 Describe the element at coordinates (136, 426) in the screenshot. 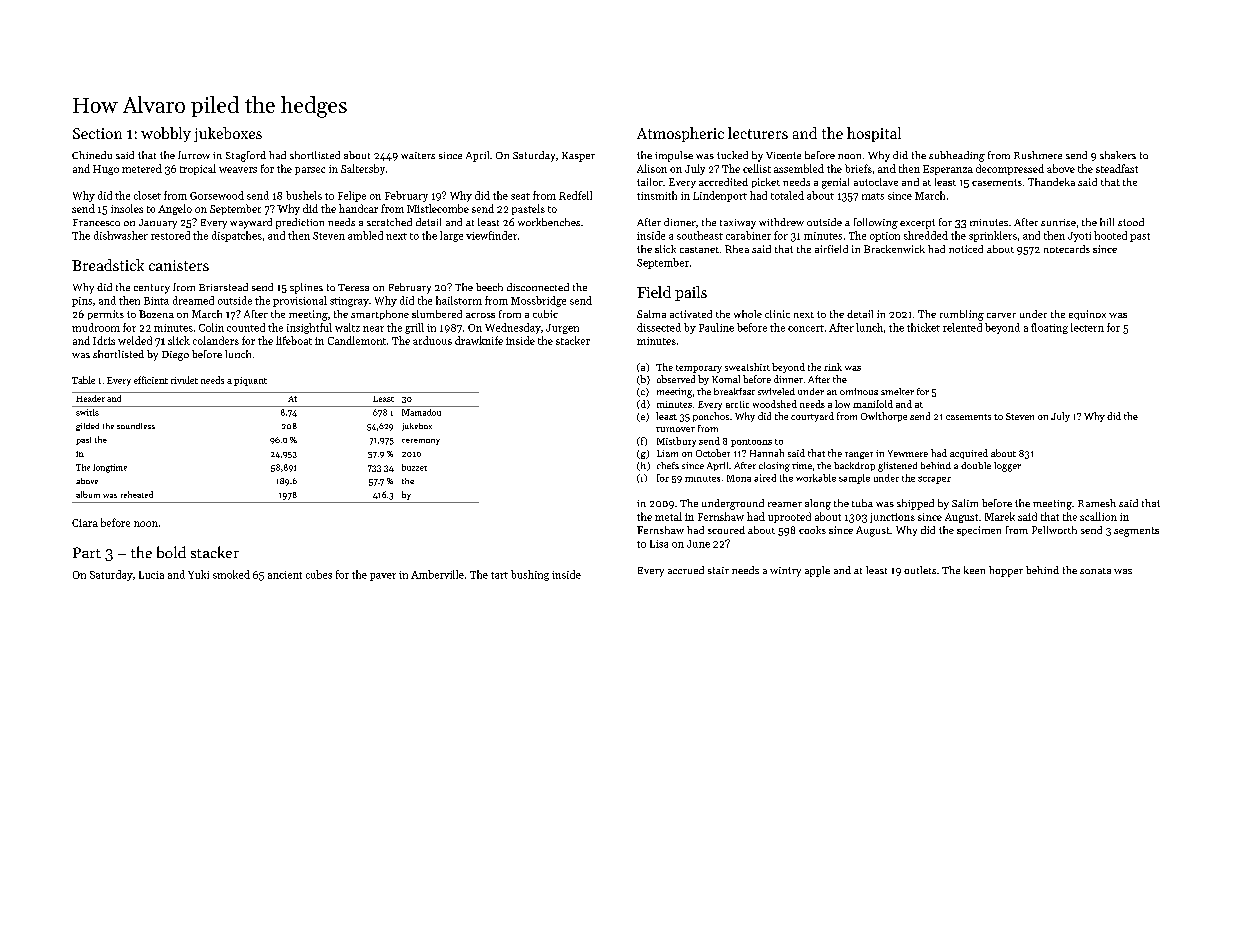

I see `soundless` at that location.
